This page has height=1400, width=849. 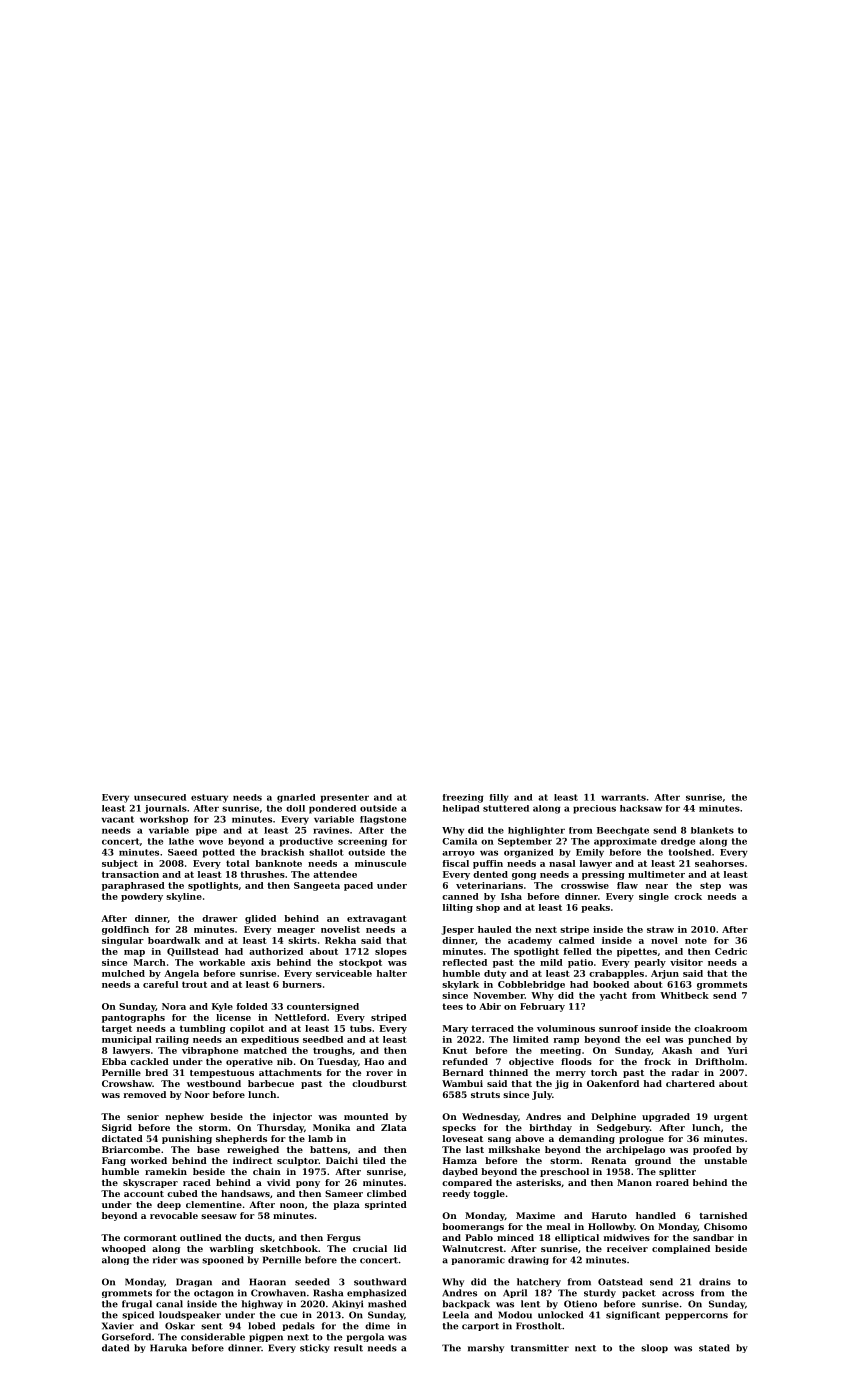 What do you see at coordinates (690, 1083) in the page?
I see `chartered` at bounding box center [690, 1083].
